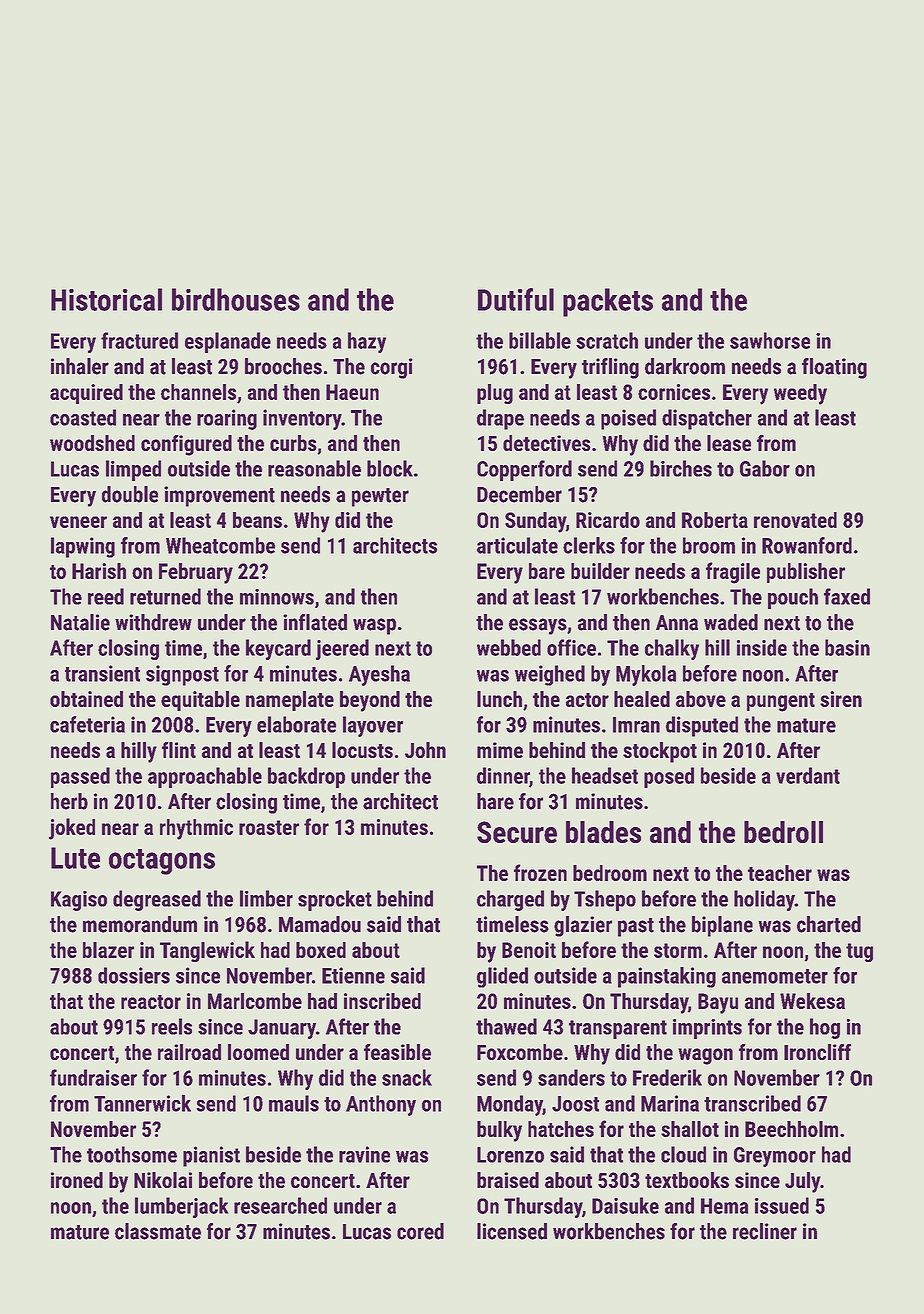 The image size is (924, 1314). What do you see at coordinates (765, 1231) in the screenshot?
I see `recliner` at bounding box center [765, 1231].
